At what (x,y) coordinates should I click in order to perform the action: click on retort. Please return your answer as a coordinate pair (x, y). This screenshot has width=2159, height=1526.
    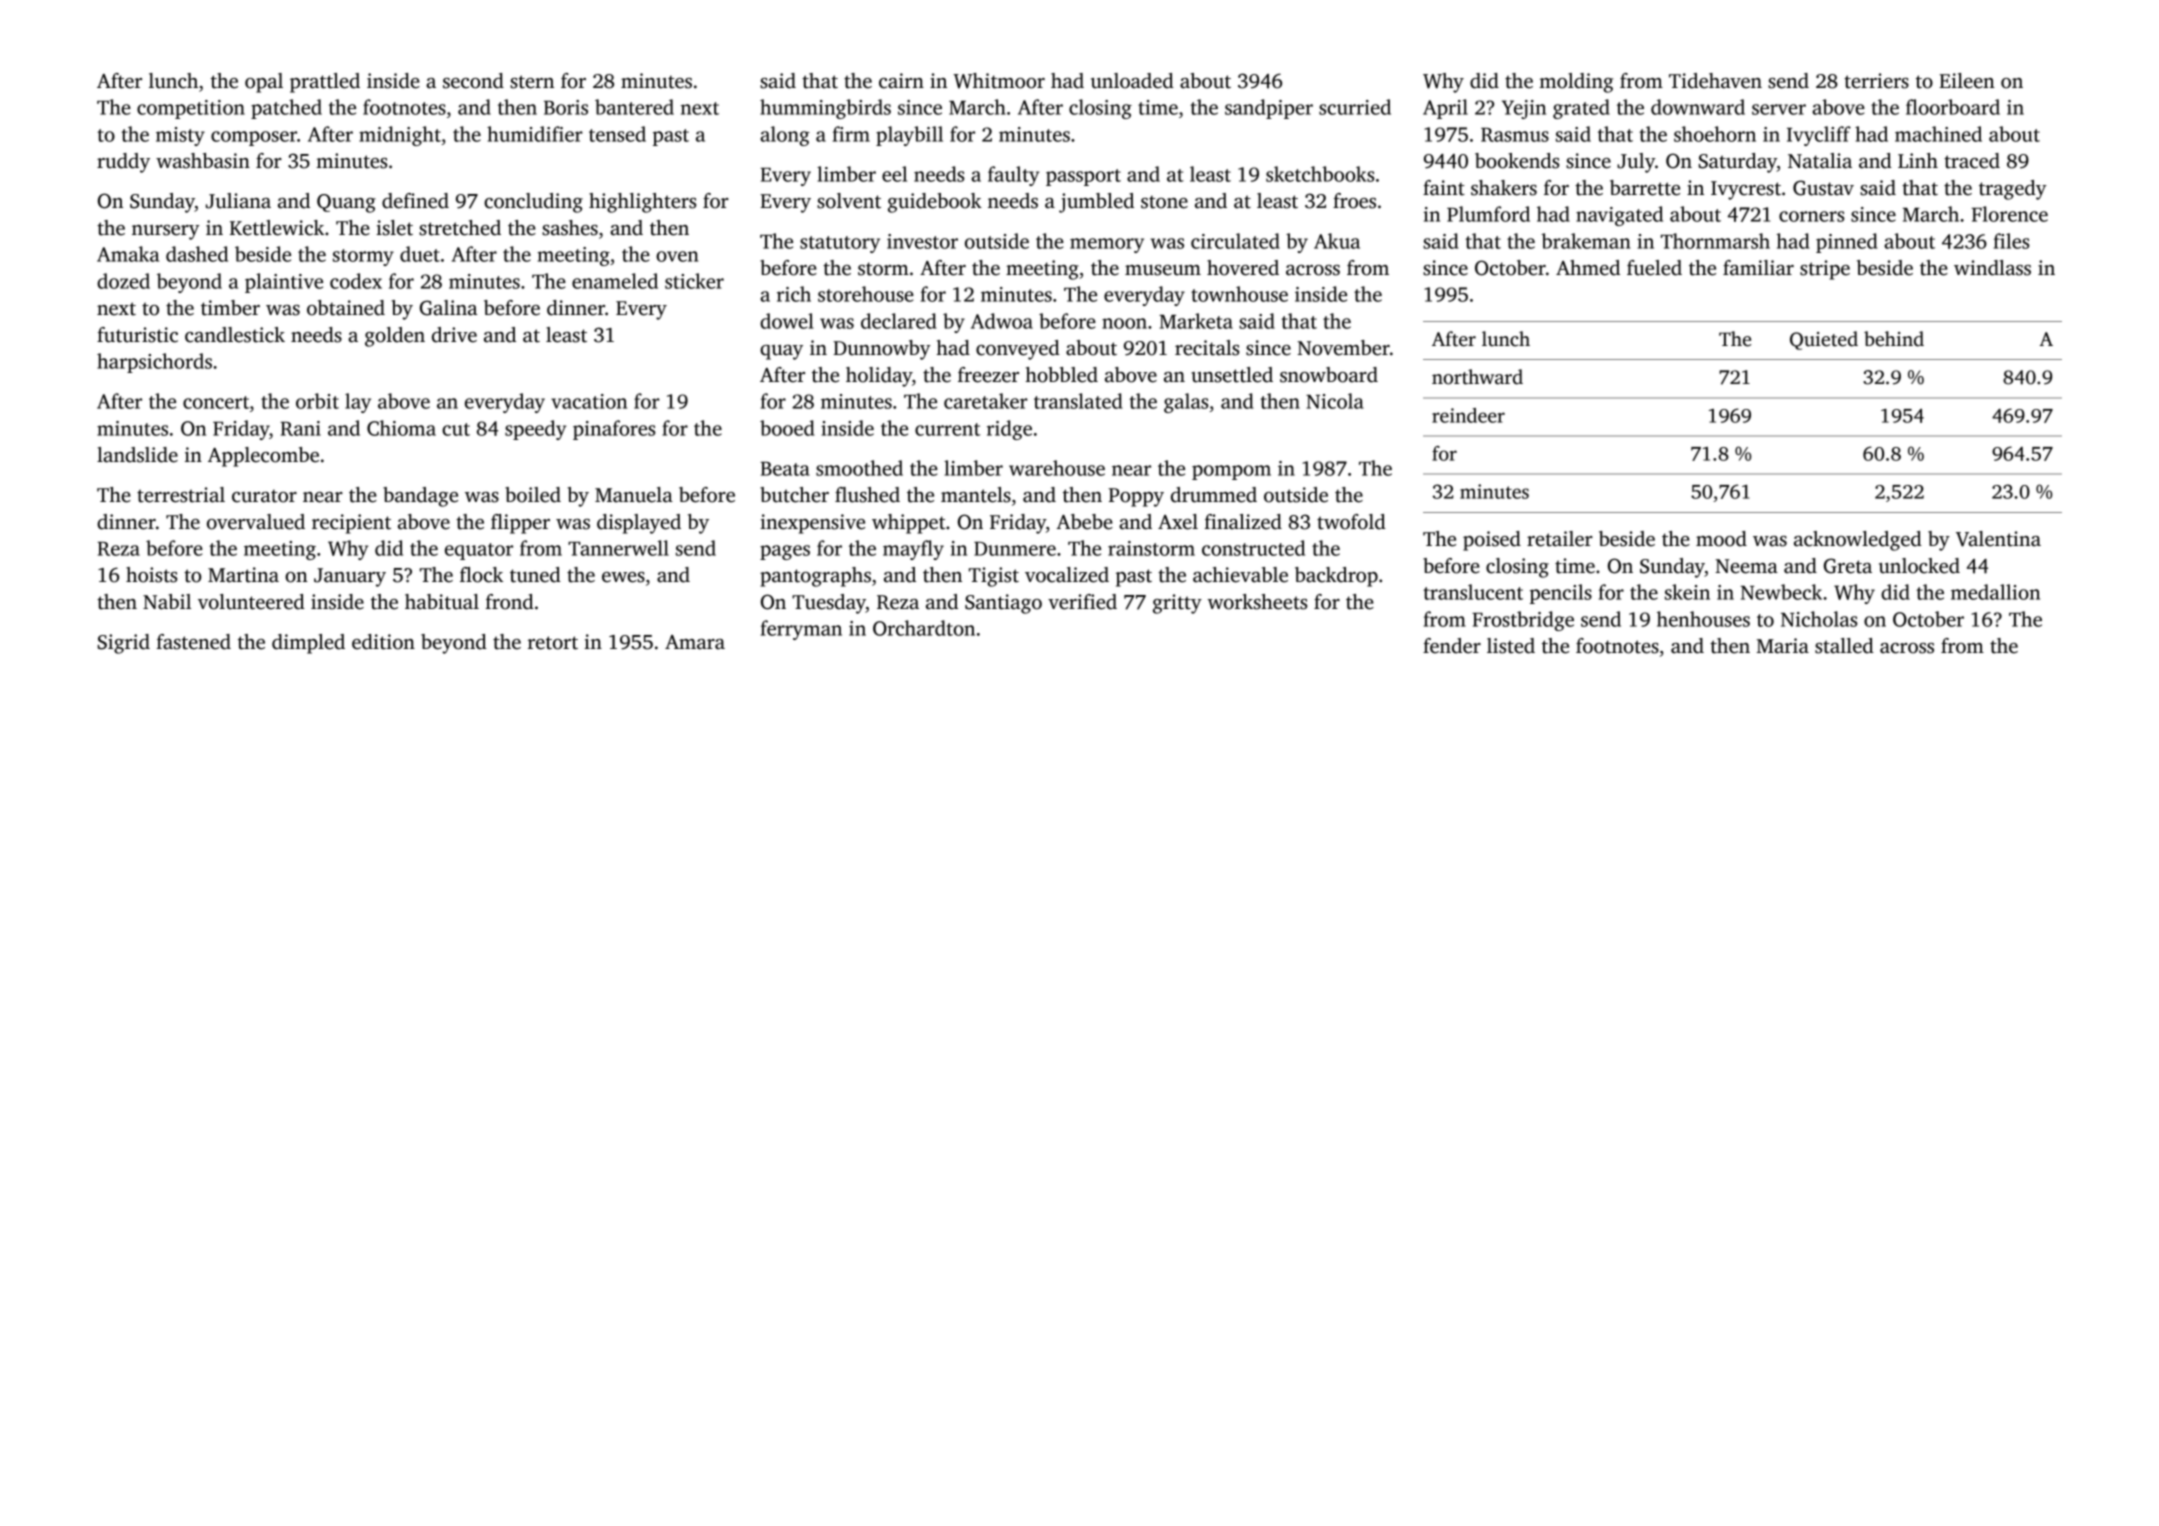
    Looking at the image, I should click on (553, 643).
